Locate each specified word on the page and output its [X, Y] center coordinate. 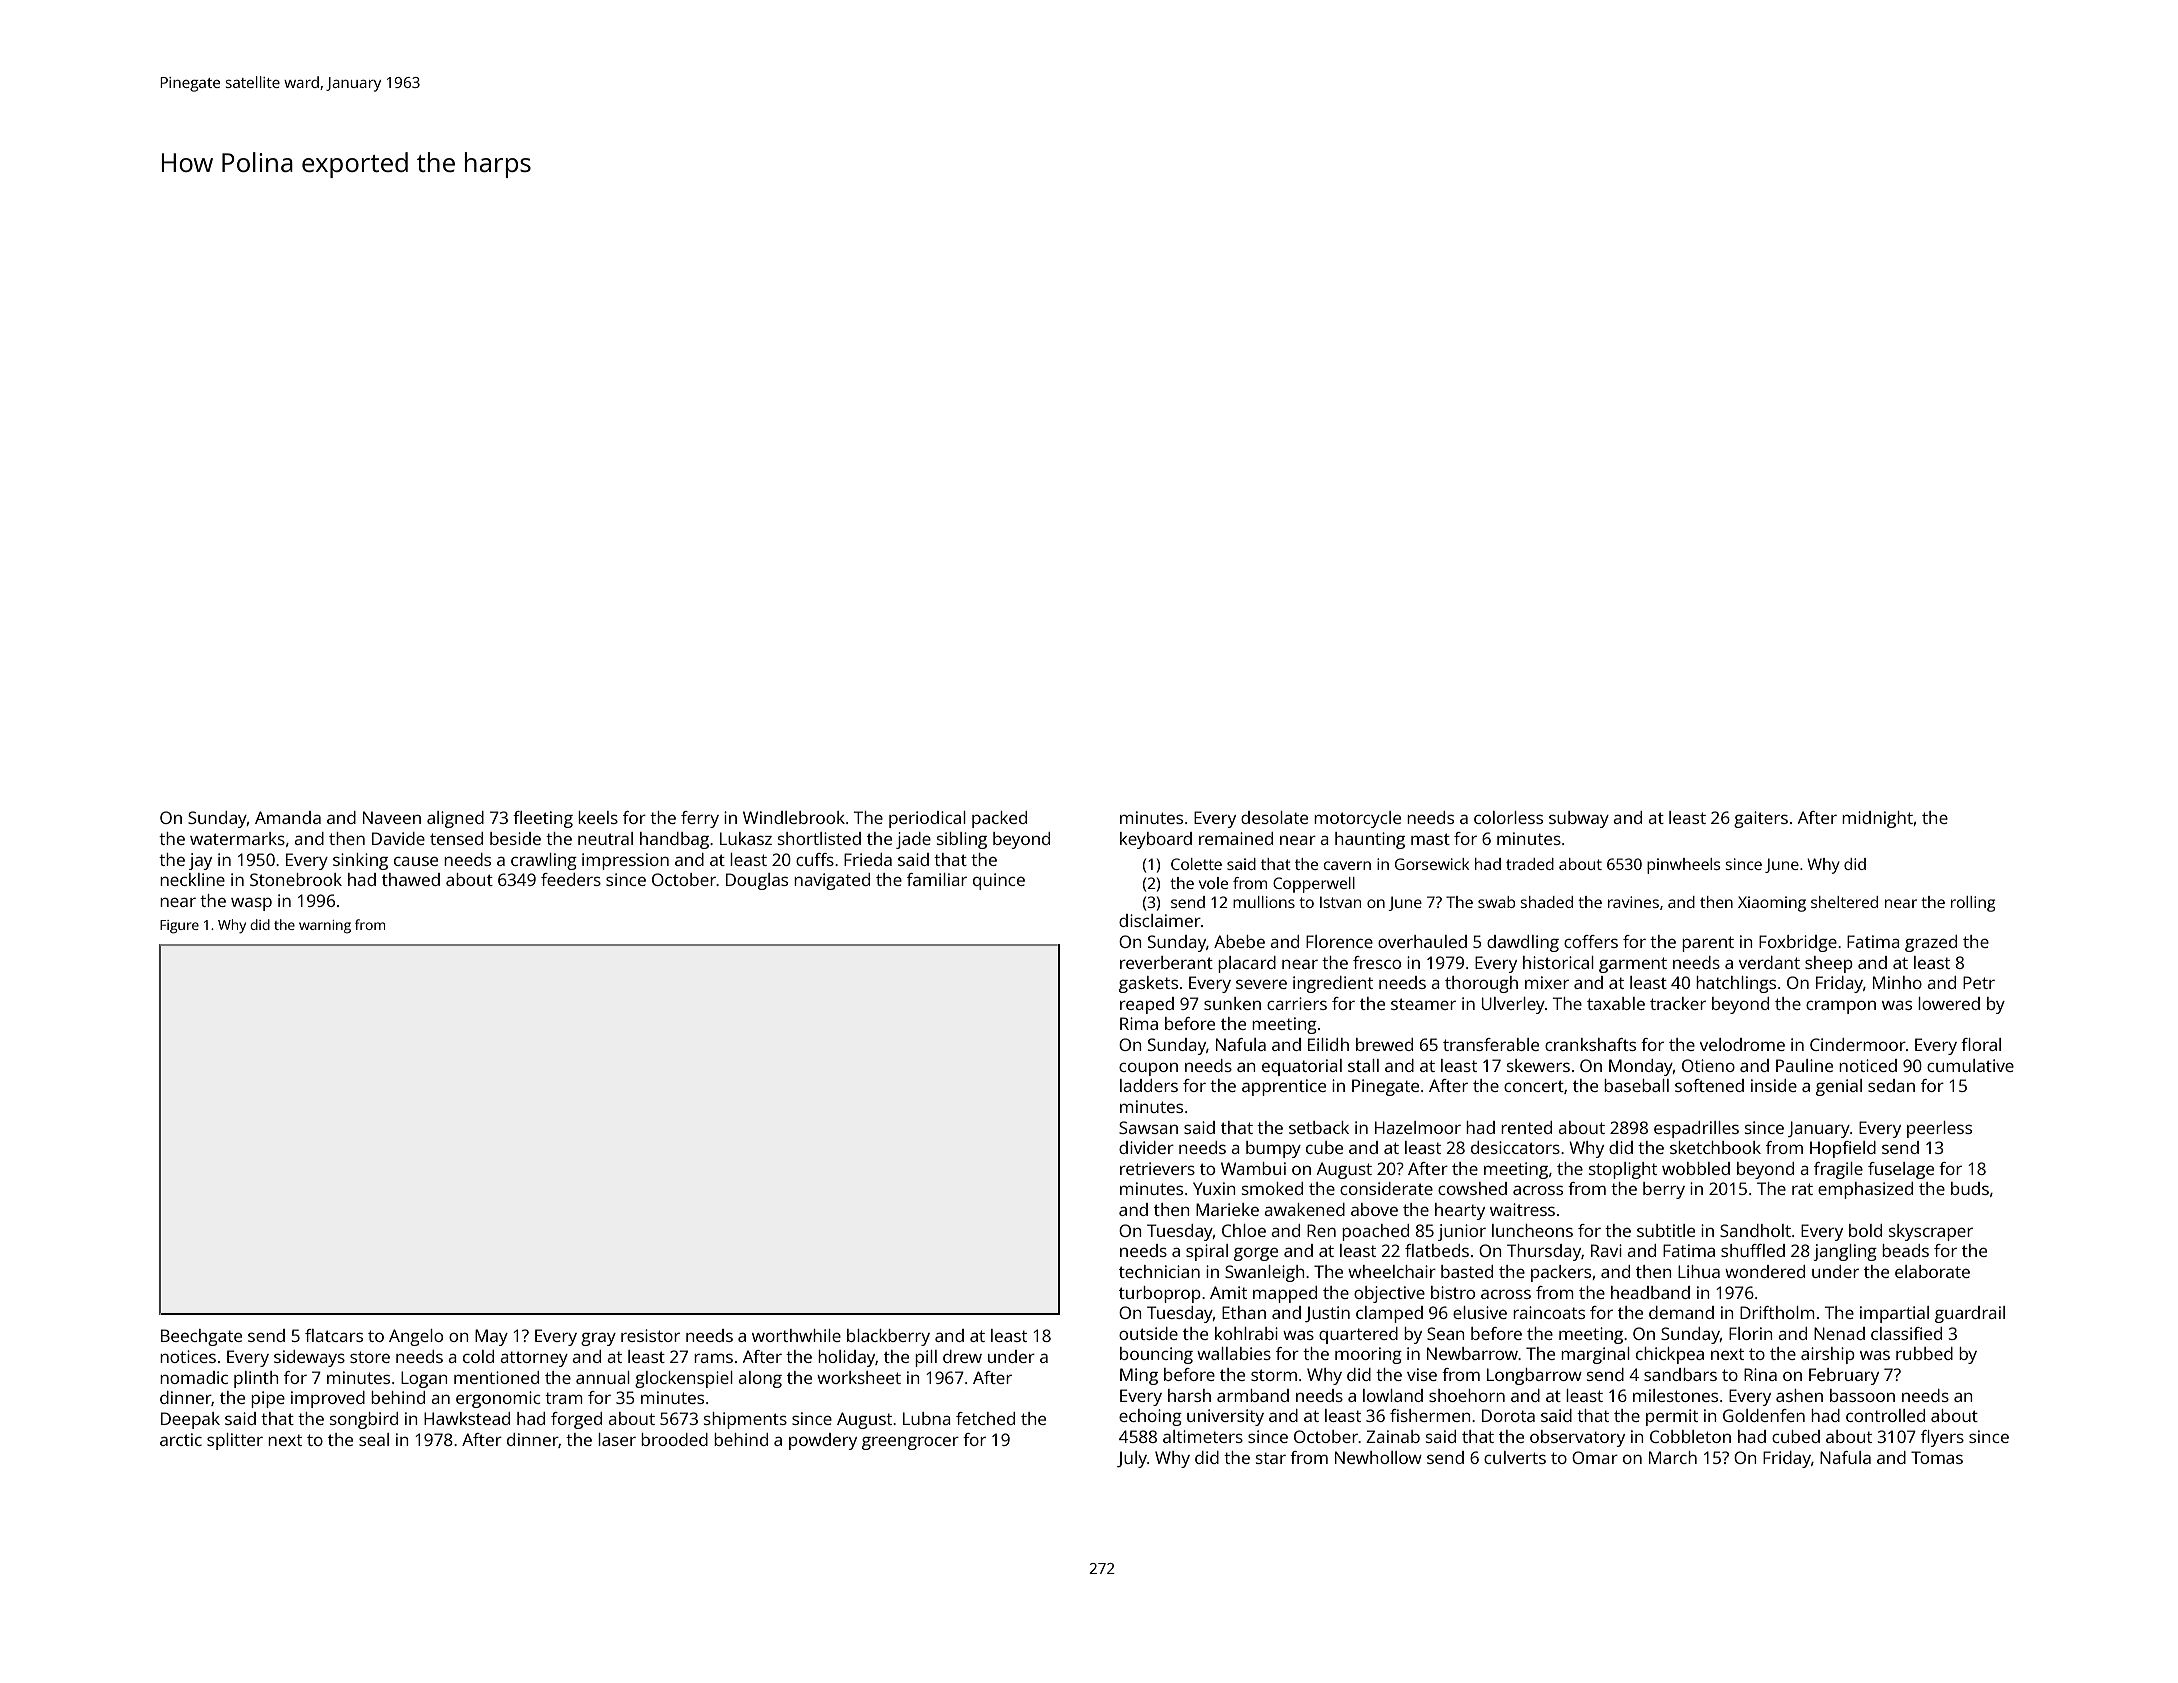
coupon [1148, 1069]
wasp [251, 904]
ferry [700, 819]
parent [1708, 944]
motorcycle [1357, 819]
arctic [181, 1439]
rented [1526, 1127]
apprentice [1284, 1087]
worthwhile [796, 1335]
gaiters [1761, 819]
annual [603, 1377]
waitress [1522, 1209]
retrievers [1157, 1168]
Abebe [1239, 941]
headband [1650, 1292]
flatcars [334, 1335]
